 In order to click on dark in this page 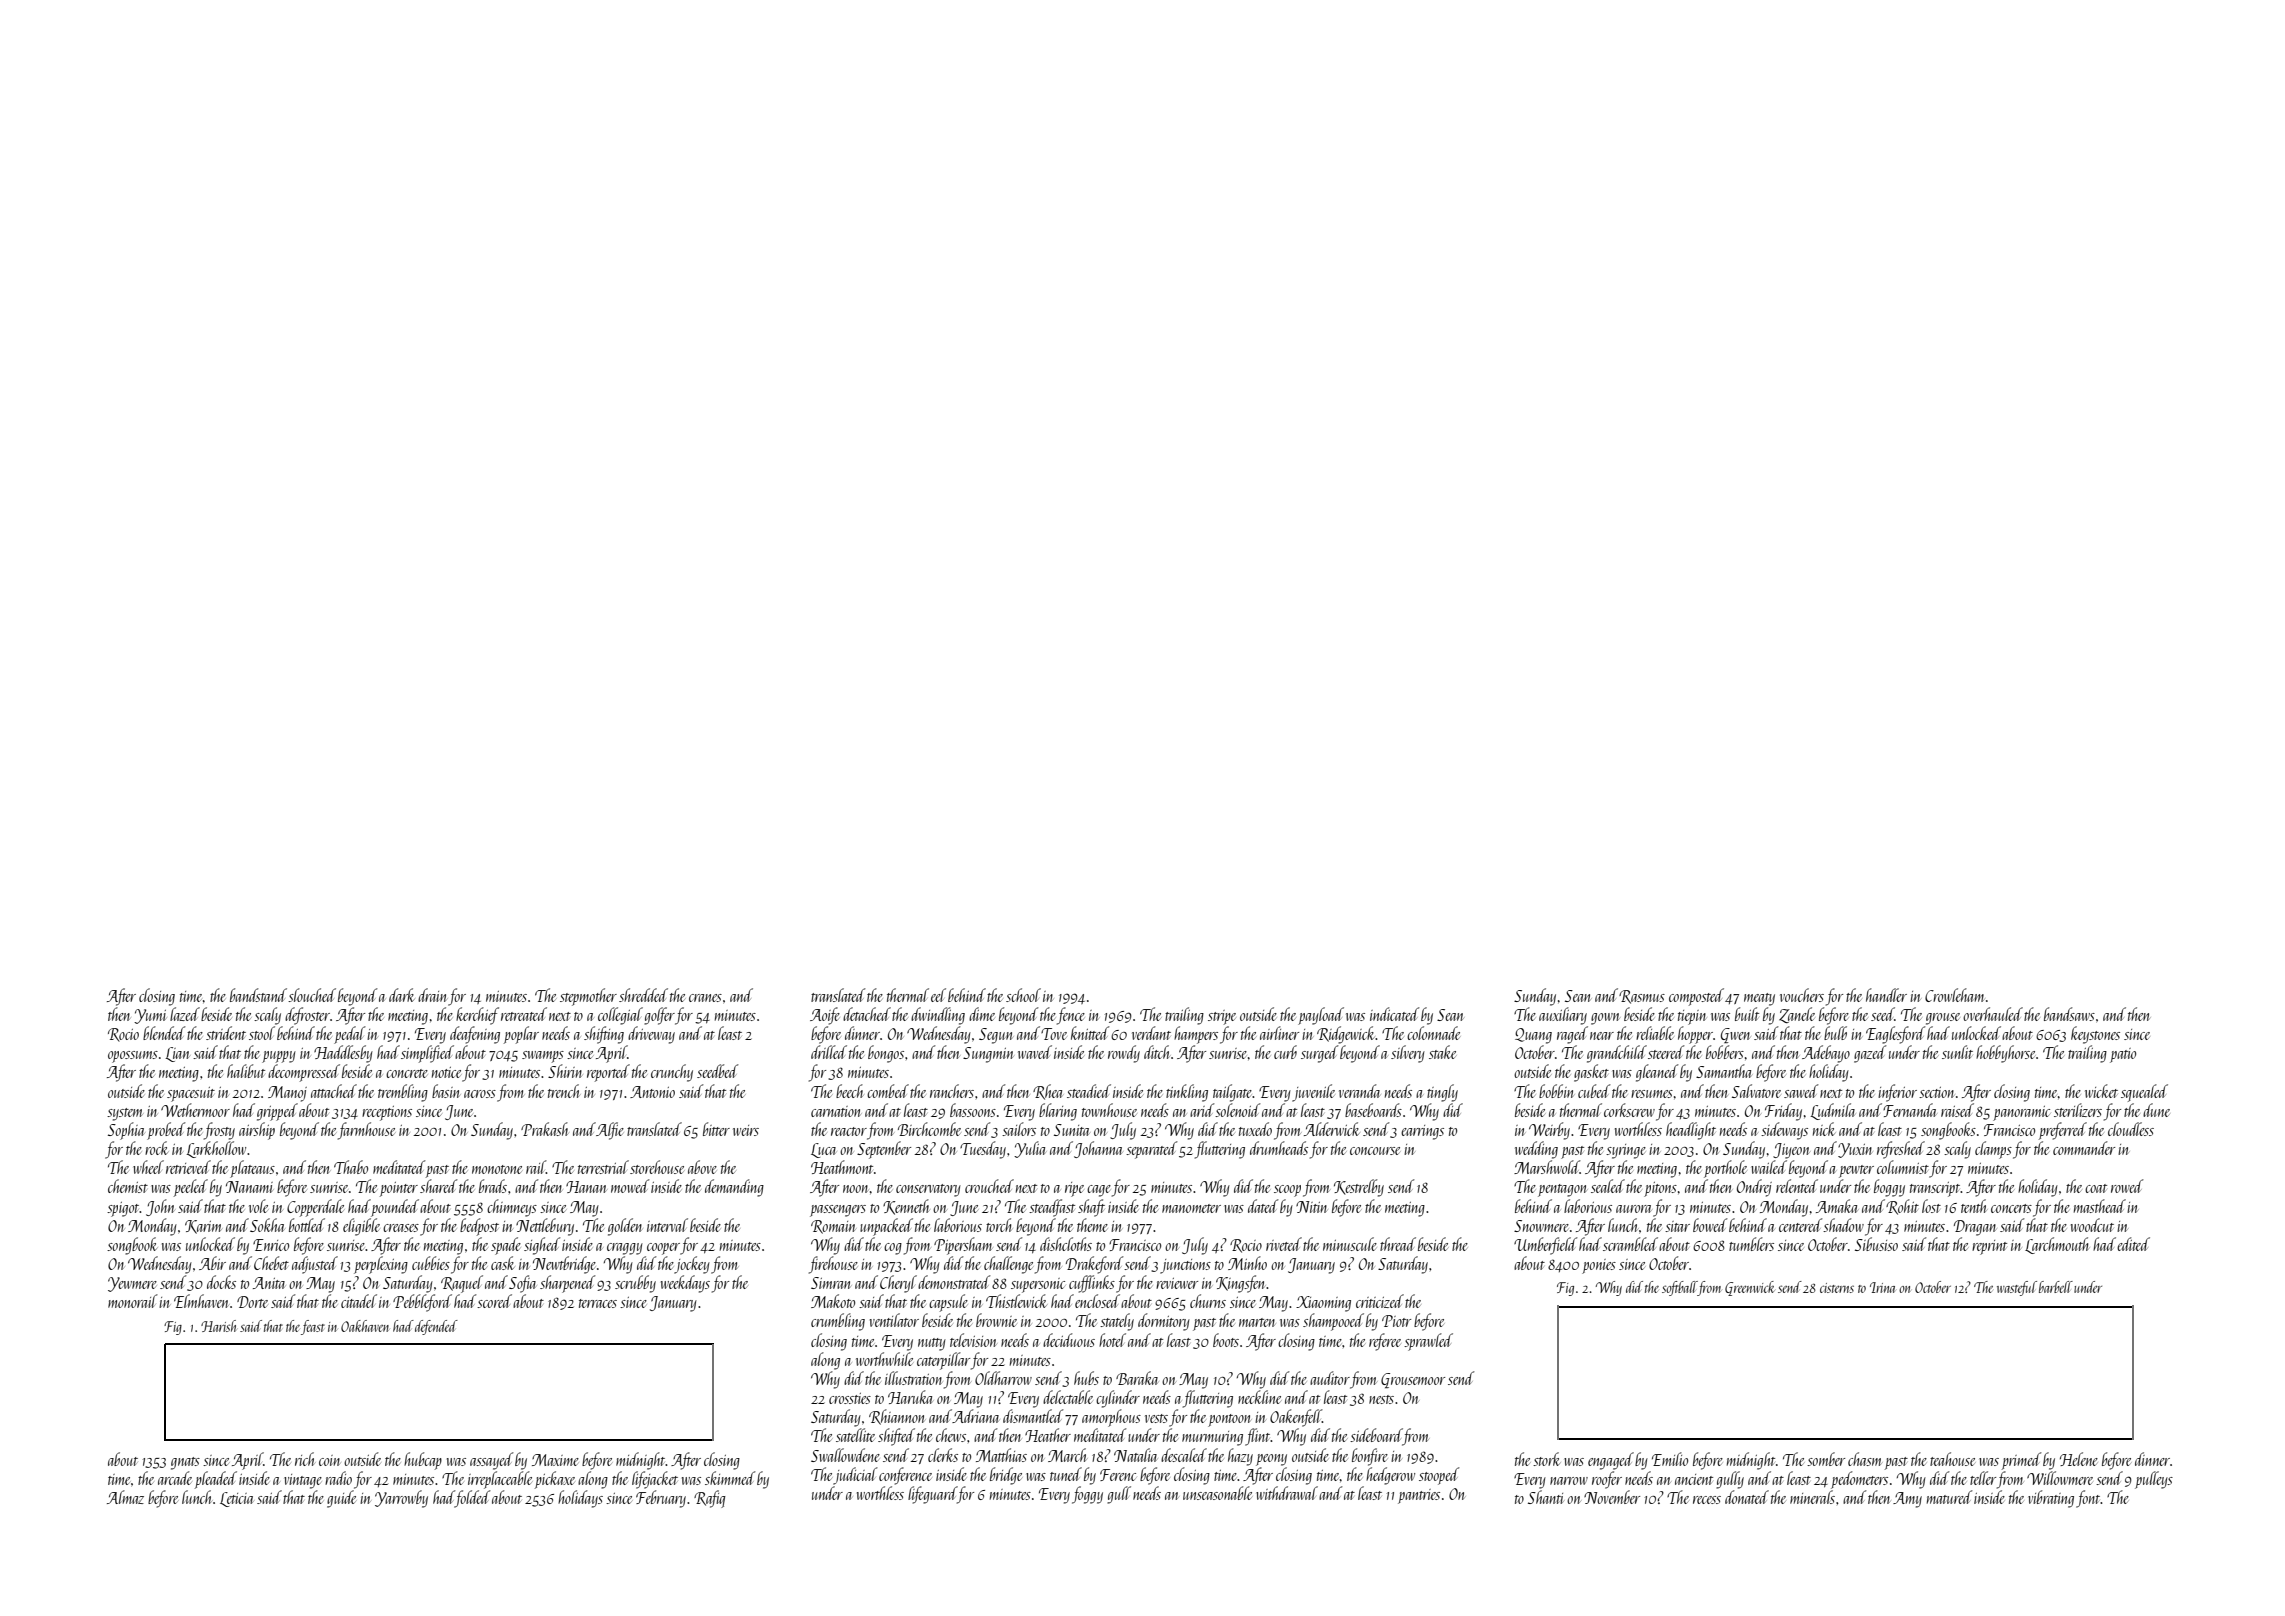, I will do `click(402, 995)`.
